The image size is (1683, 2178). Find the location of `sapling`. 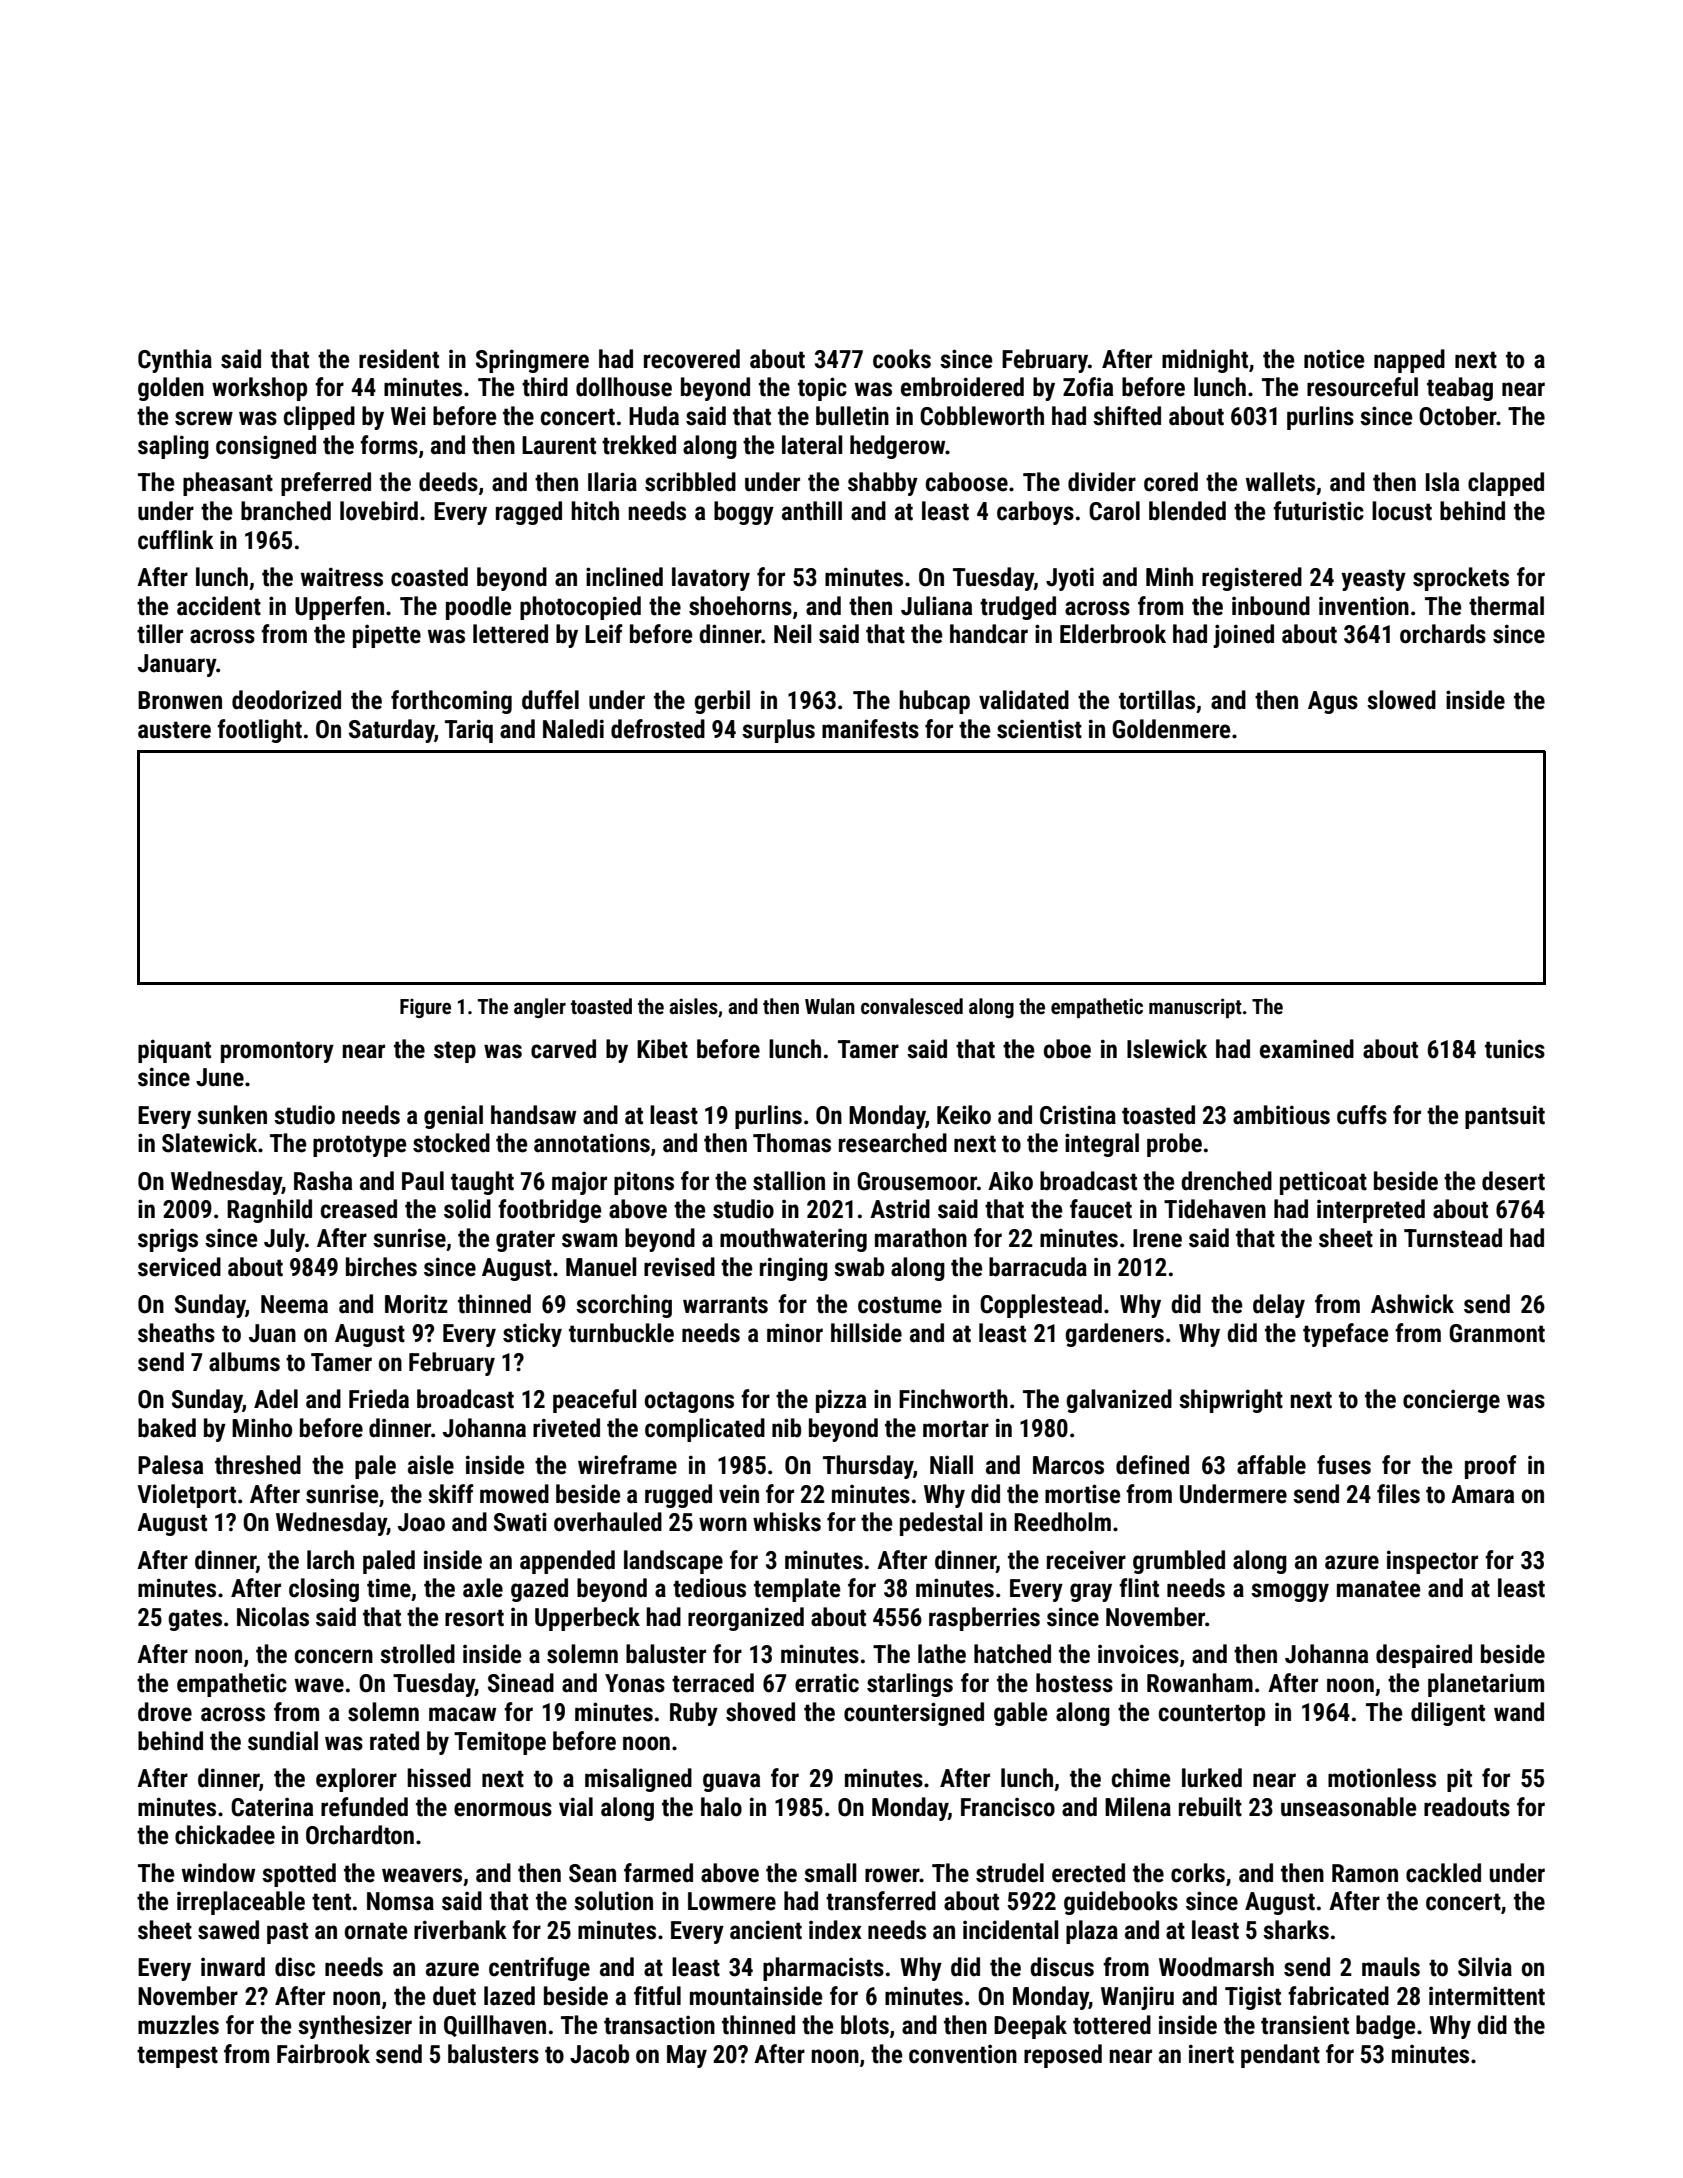

sapling is located at coordinates (173, 447).
